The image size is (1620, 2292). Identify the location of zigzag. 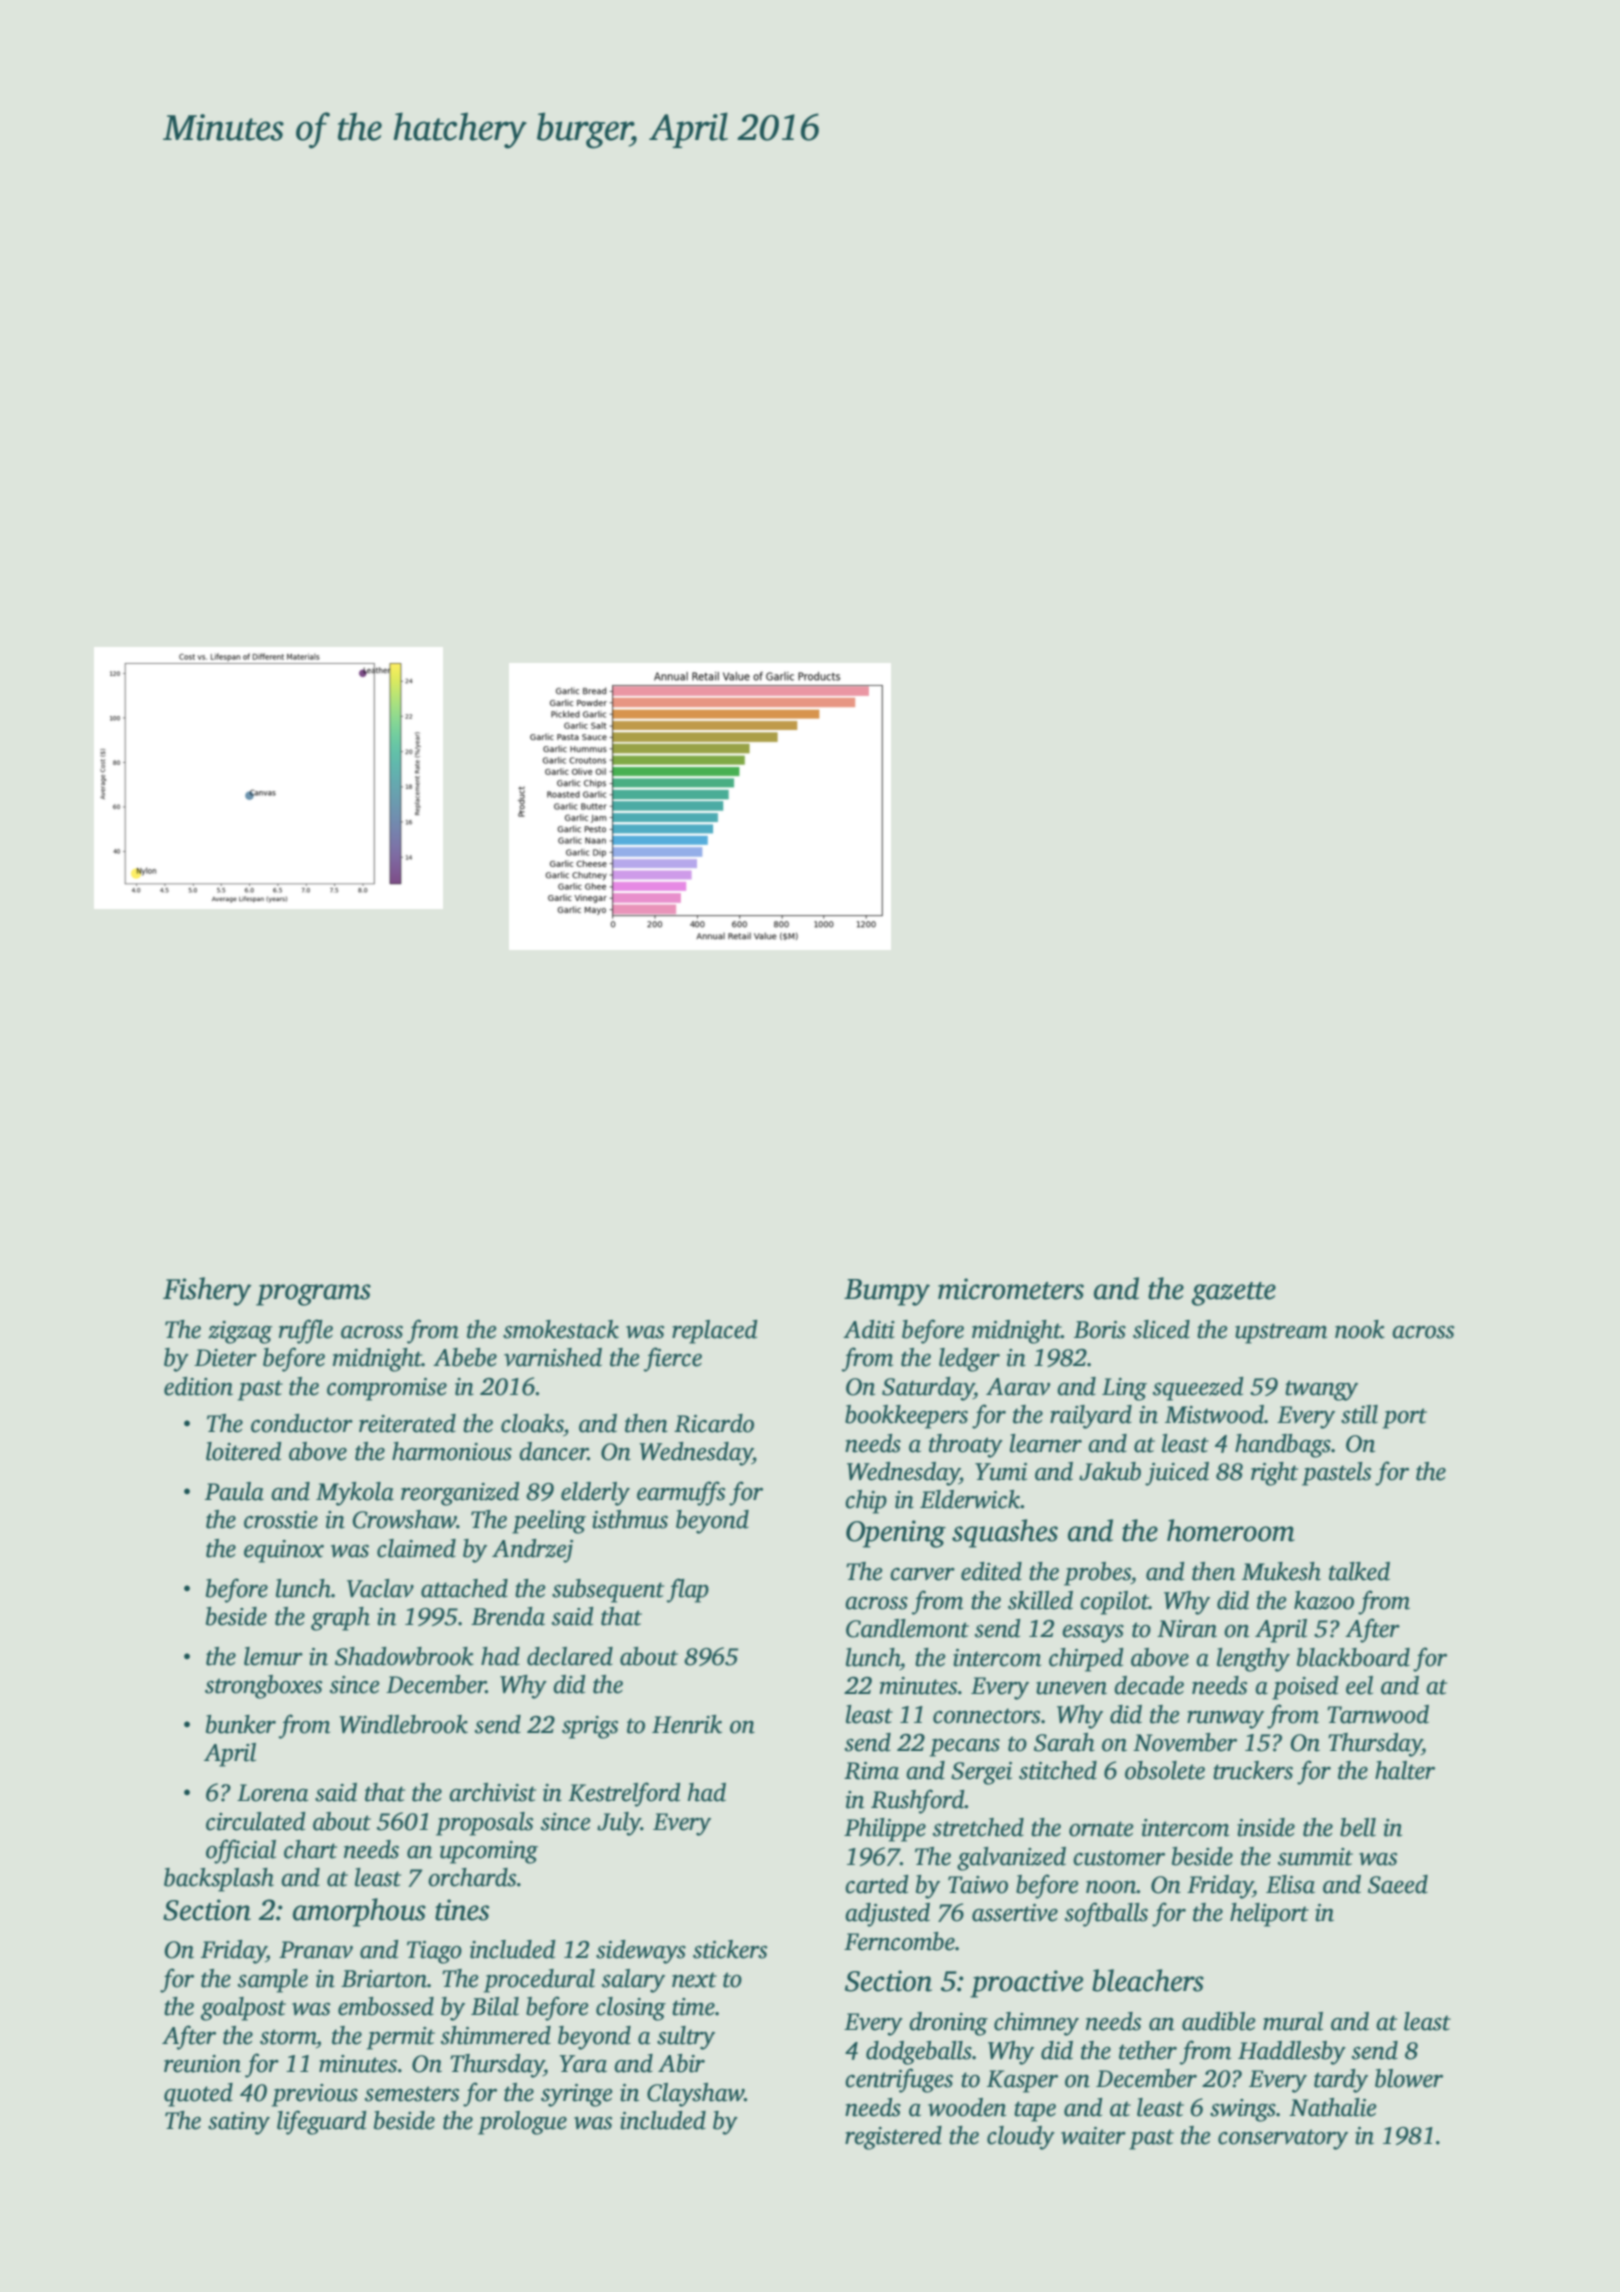
(240, 1332).
